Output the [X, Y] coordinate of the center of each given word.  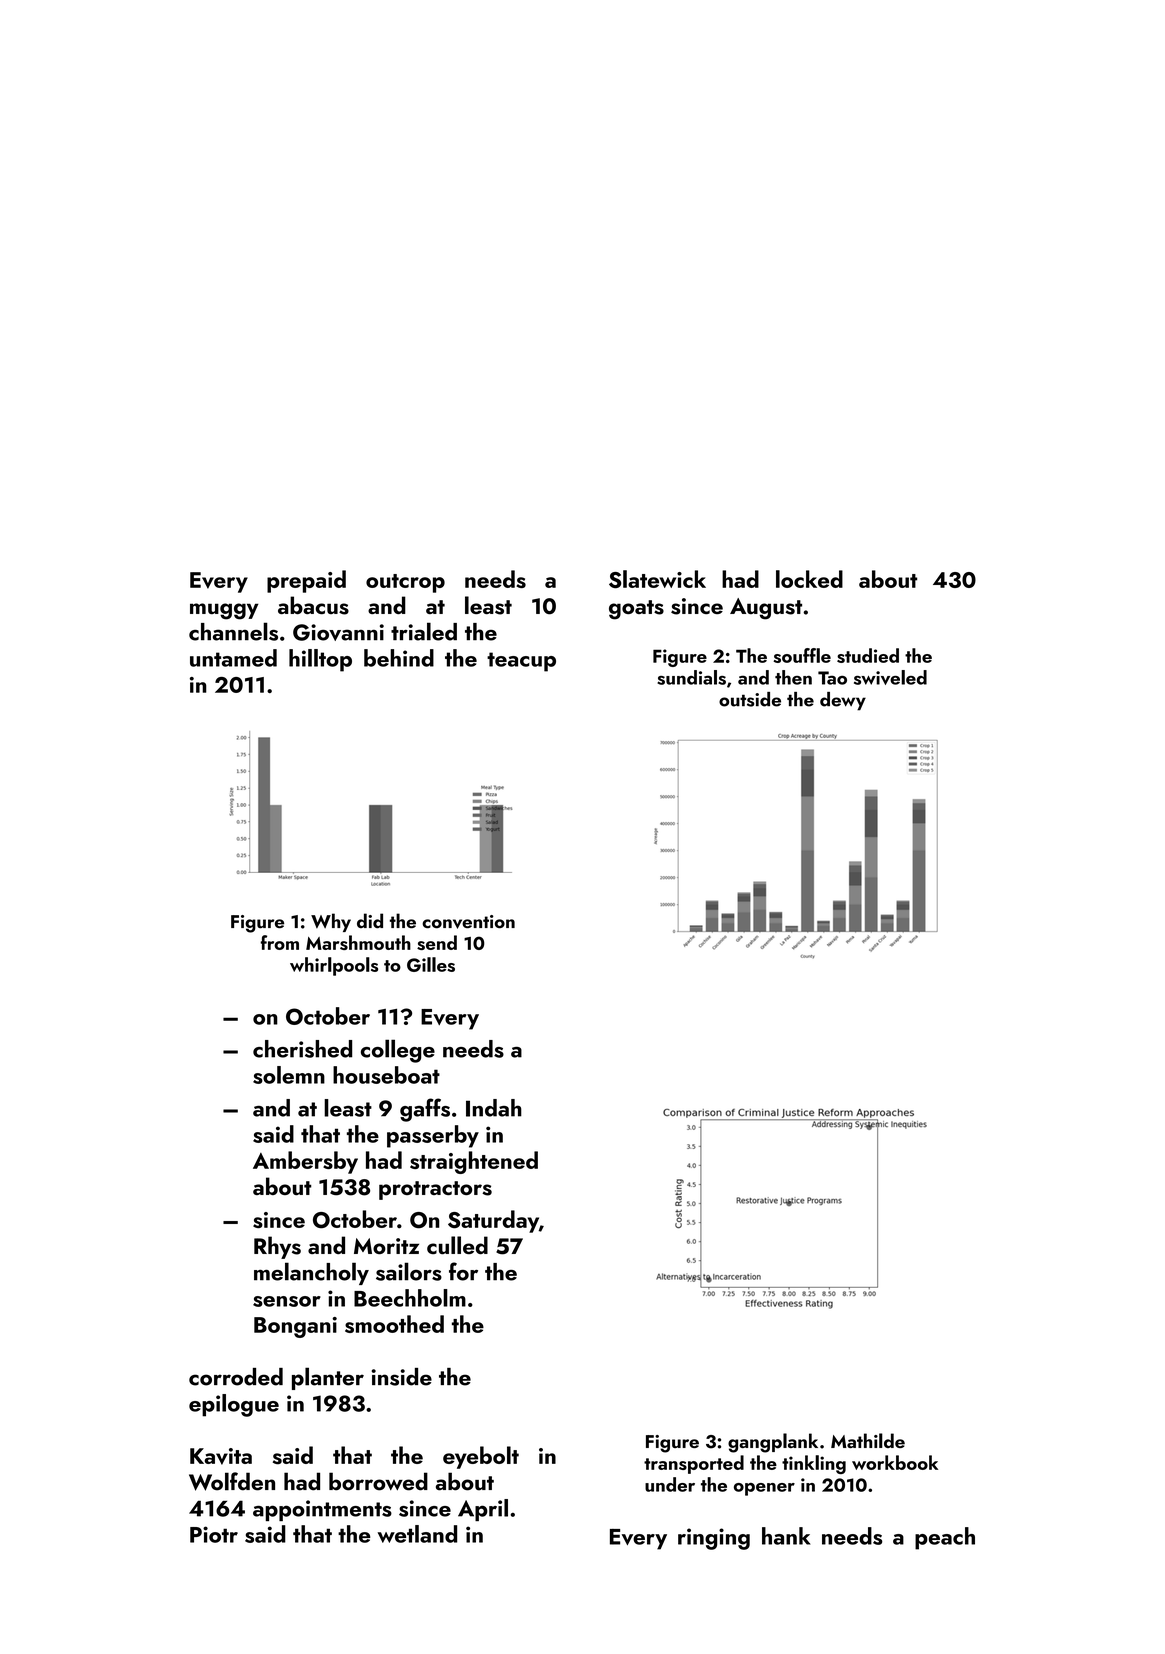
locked [809, 579]
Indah [494, 1108]
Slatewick [657, 579]
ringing [714, 1539]
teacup [521, 662]
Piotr [214, 1534]
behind [399, 658]
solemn [289, 1075]
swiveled [890, 677]
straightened [474, 1162]
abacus [313, 605]
